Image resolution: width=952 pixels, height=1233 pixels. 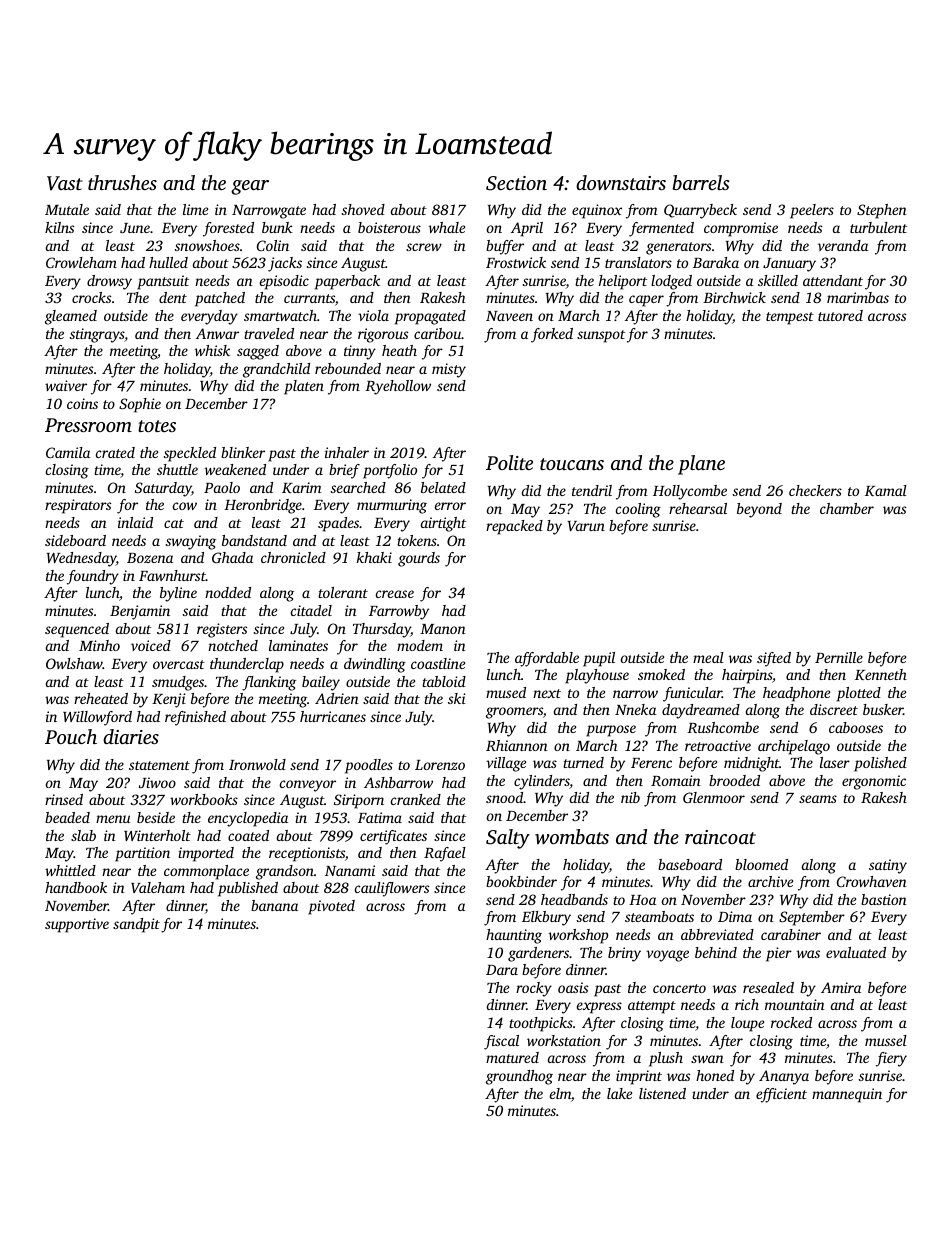 What do you see at coordinates (97, 335) in the screenshot?
I see `stingrays` at bounding box center [97, 335].
